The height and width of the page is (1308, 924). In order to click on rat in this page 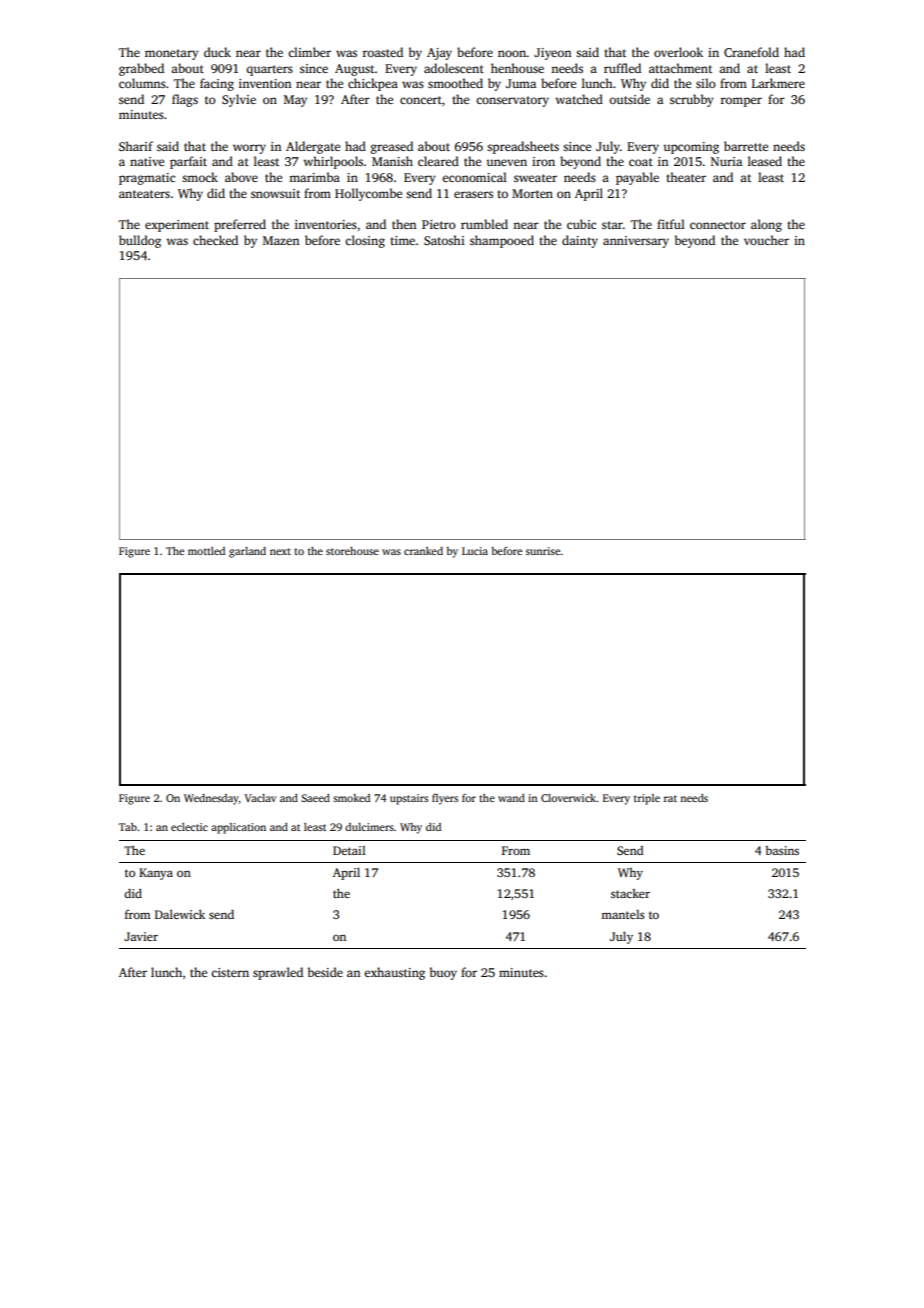, I will do `click(670, 798)`.
